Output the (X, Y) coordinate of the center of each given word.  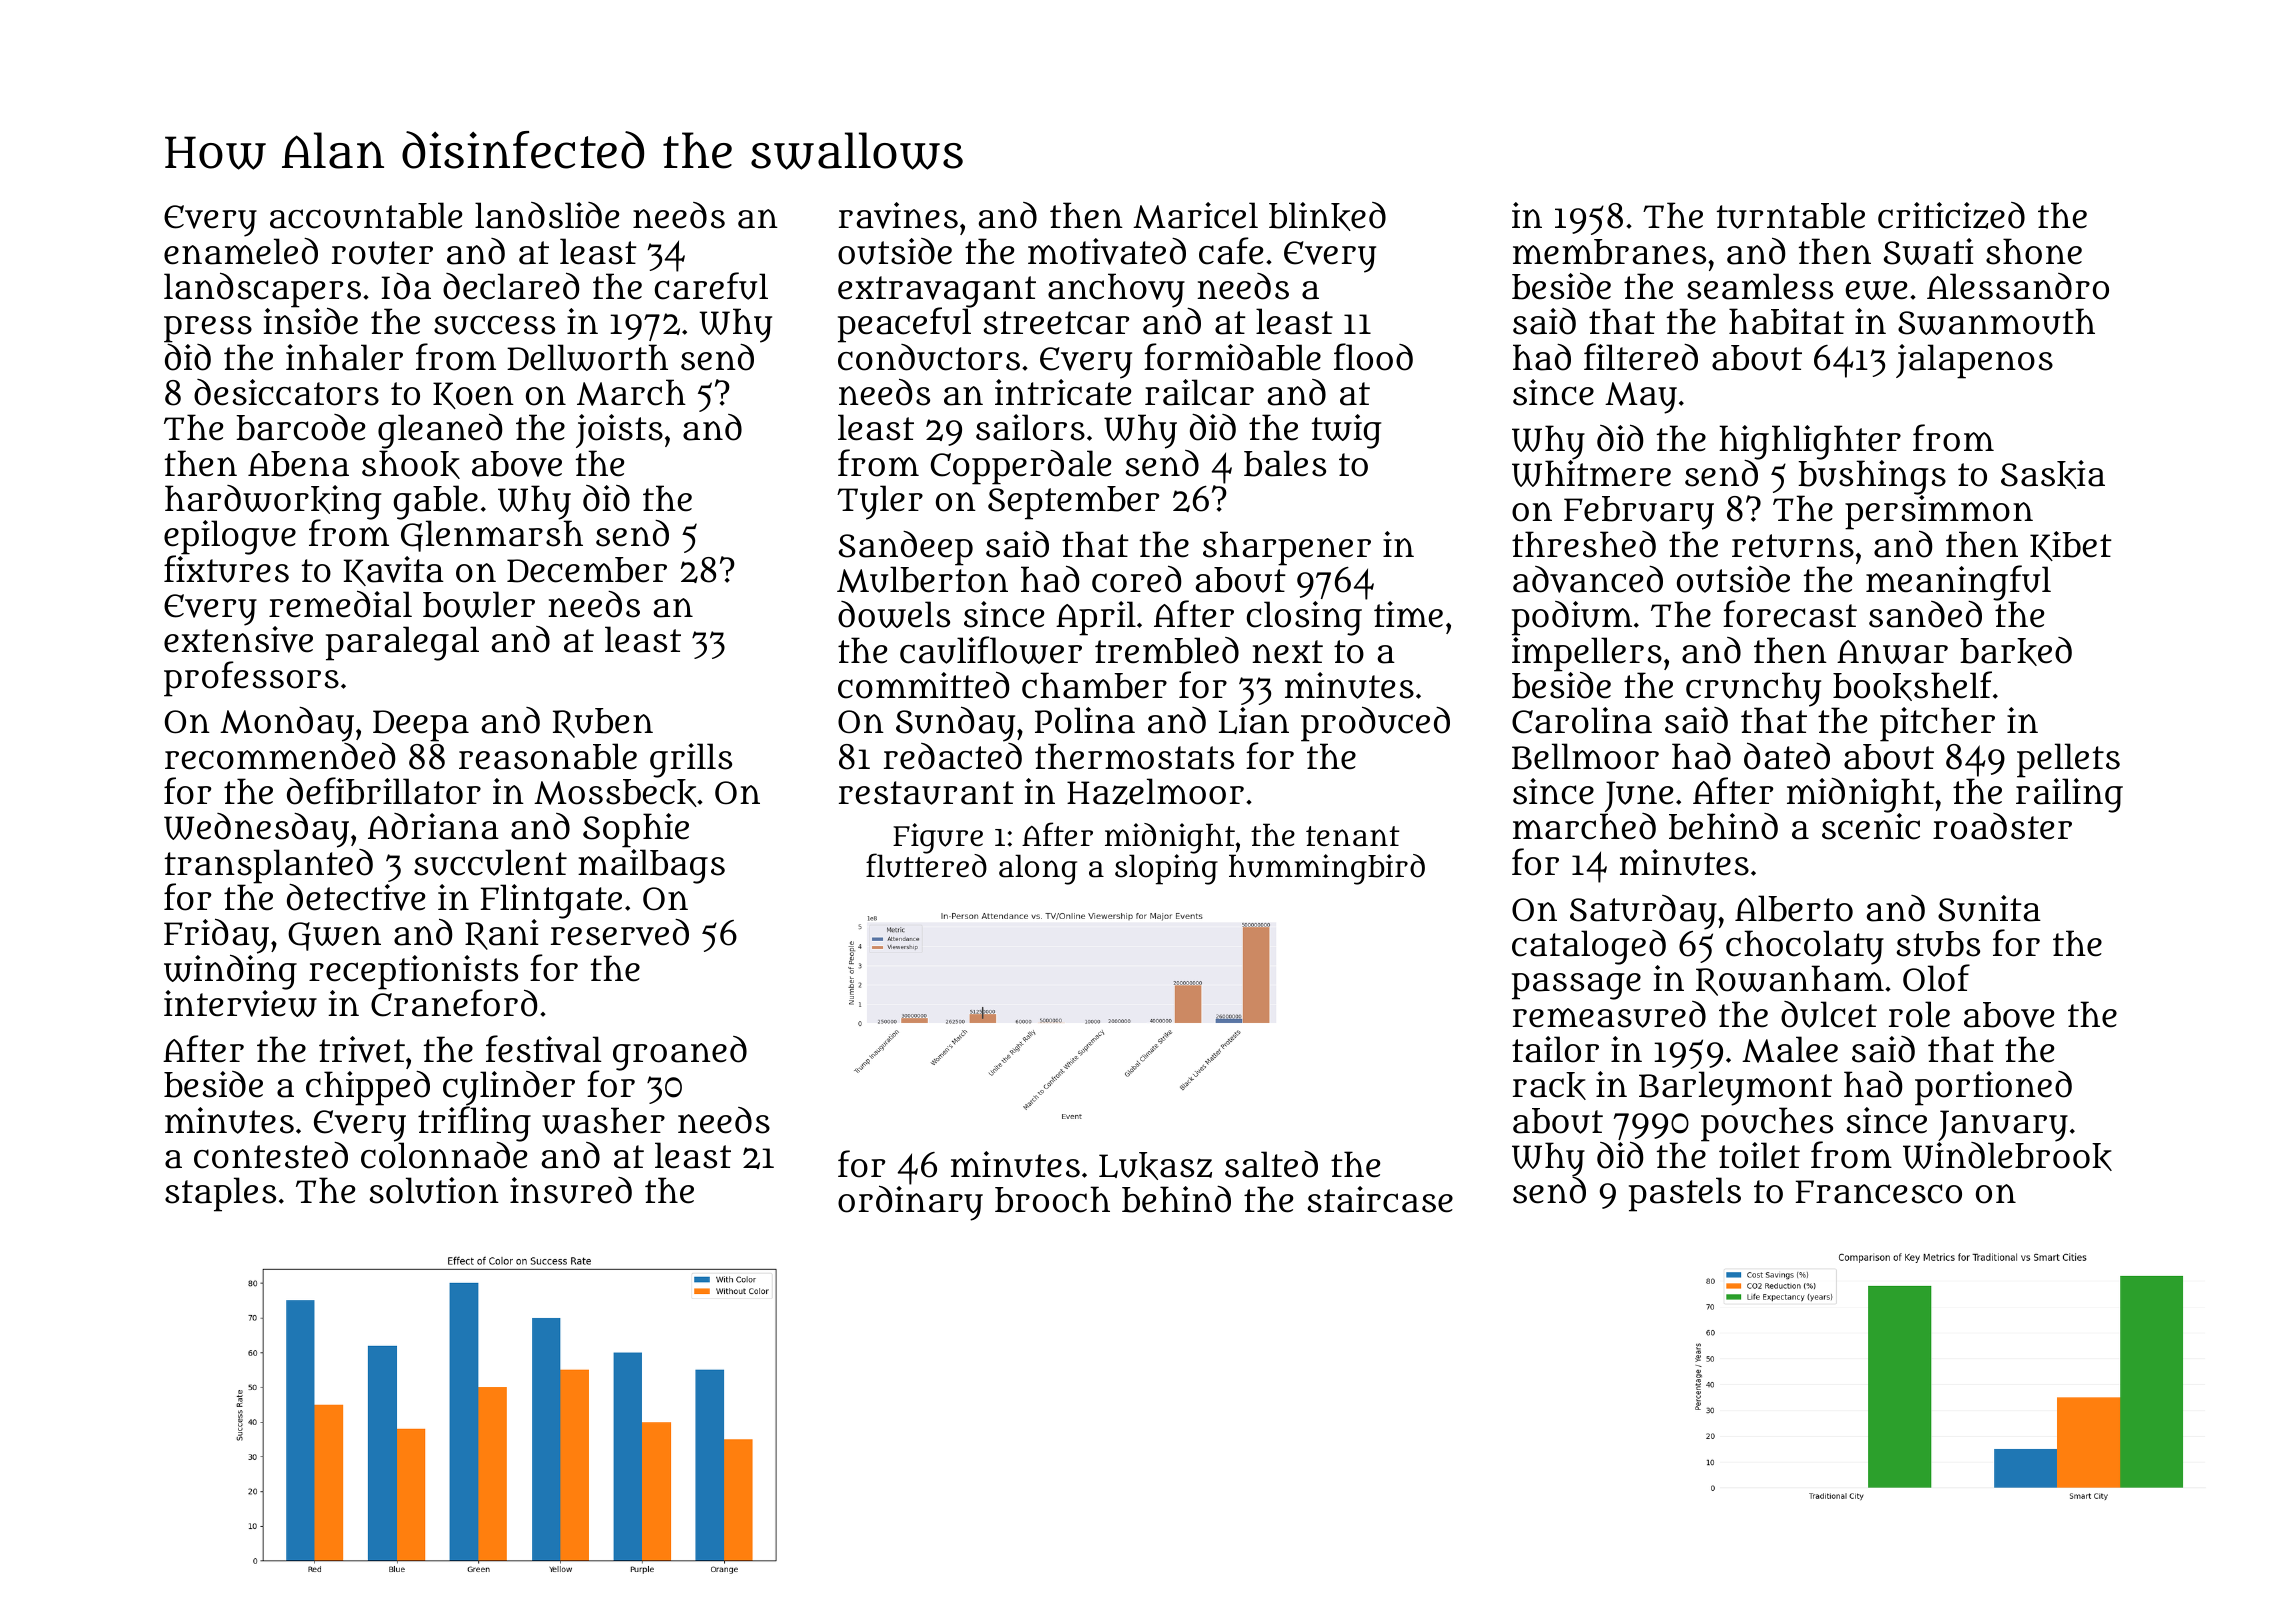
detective (356, 897)
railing (2069, 795)
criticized (1951, 215)
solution (434, 1190)
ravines (898, 215)
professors (251, 679)
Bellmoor (1585, 756)
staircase (1380, 1199)
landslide (547, 215)
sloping (1166, 870)
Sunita (1989, 908)
